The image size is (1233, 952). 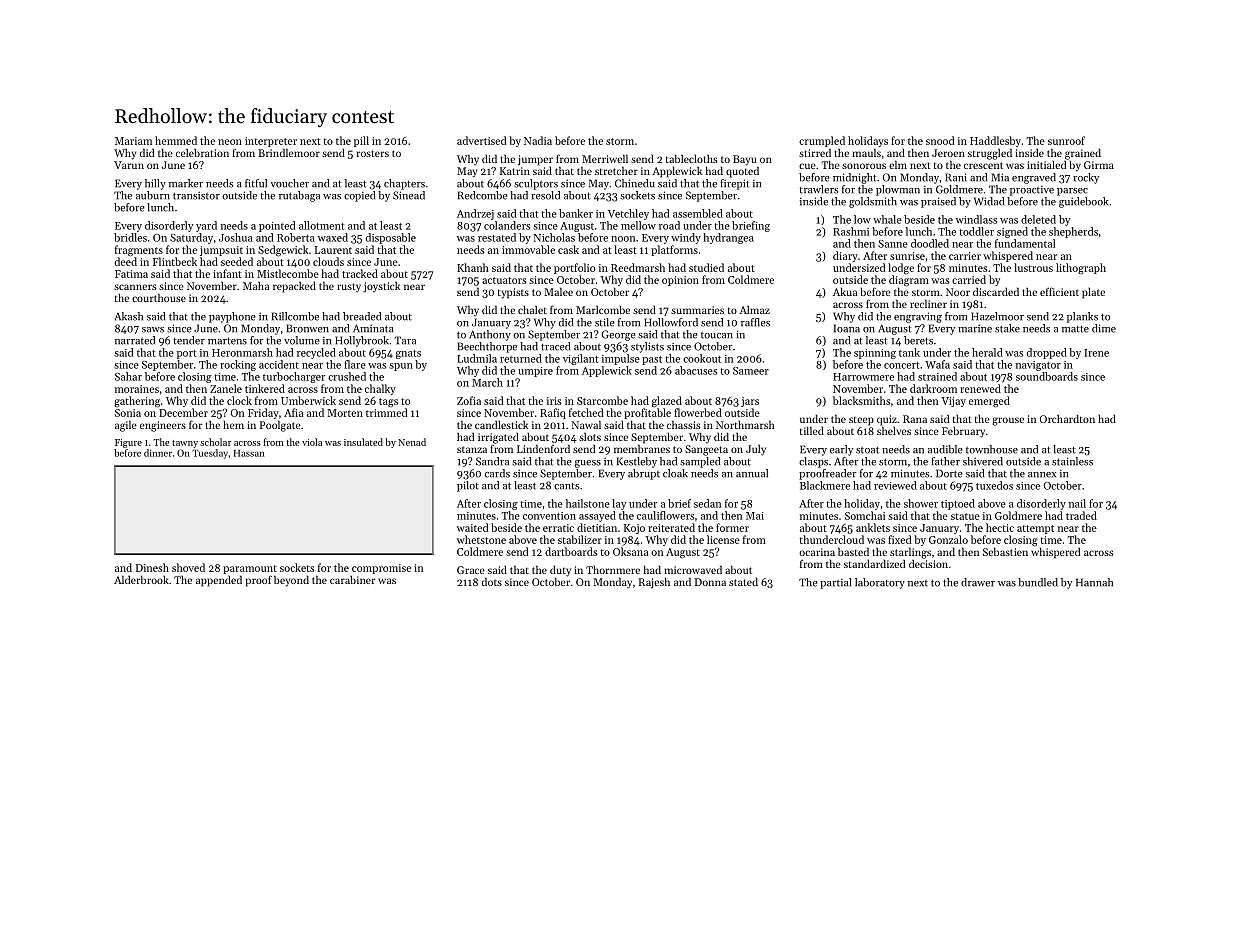 What do you see at coordinates (825, 485) in the image?
I see `Blackmere` at bounding box center [825, 485].
